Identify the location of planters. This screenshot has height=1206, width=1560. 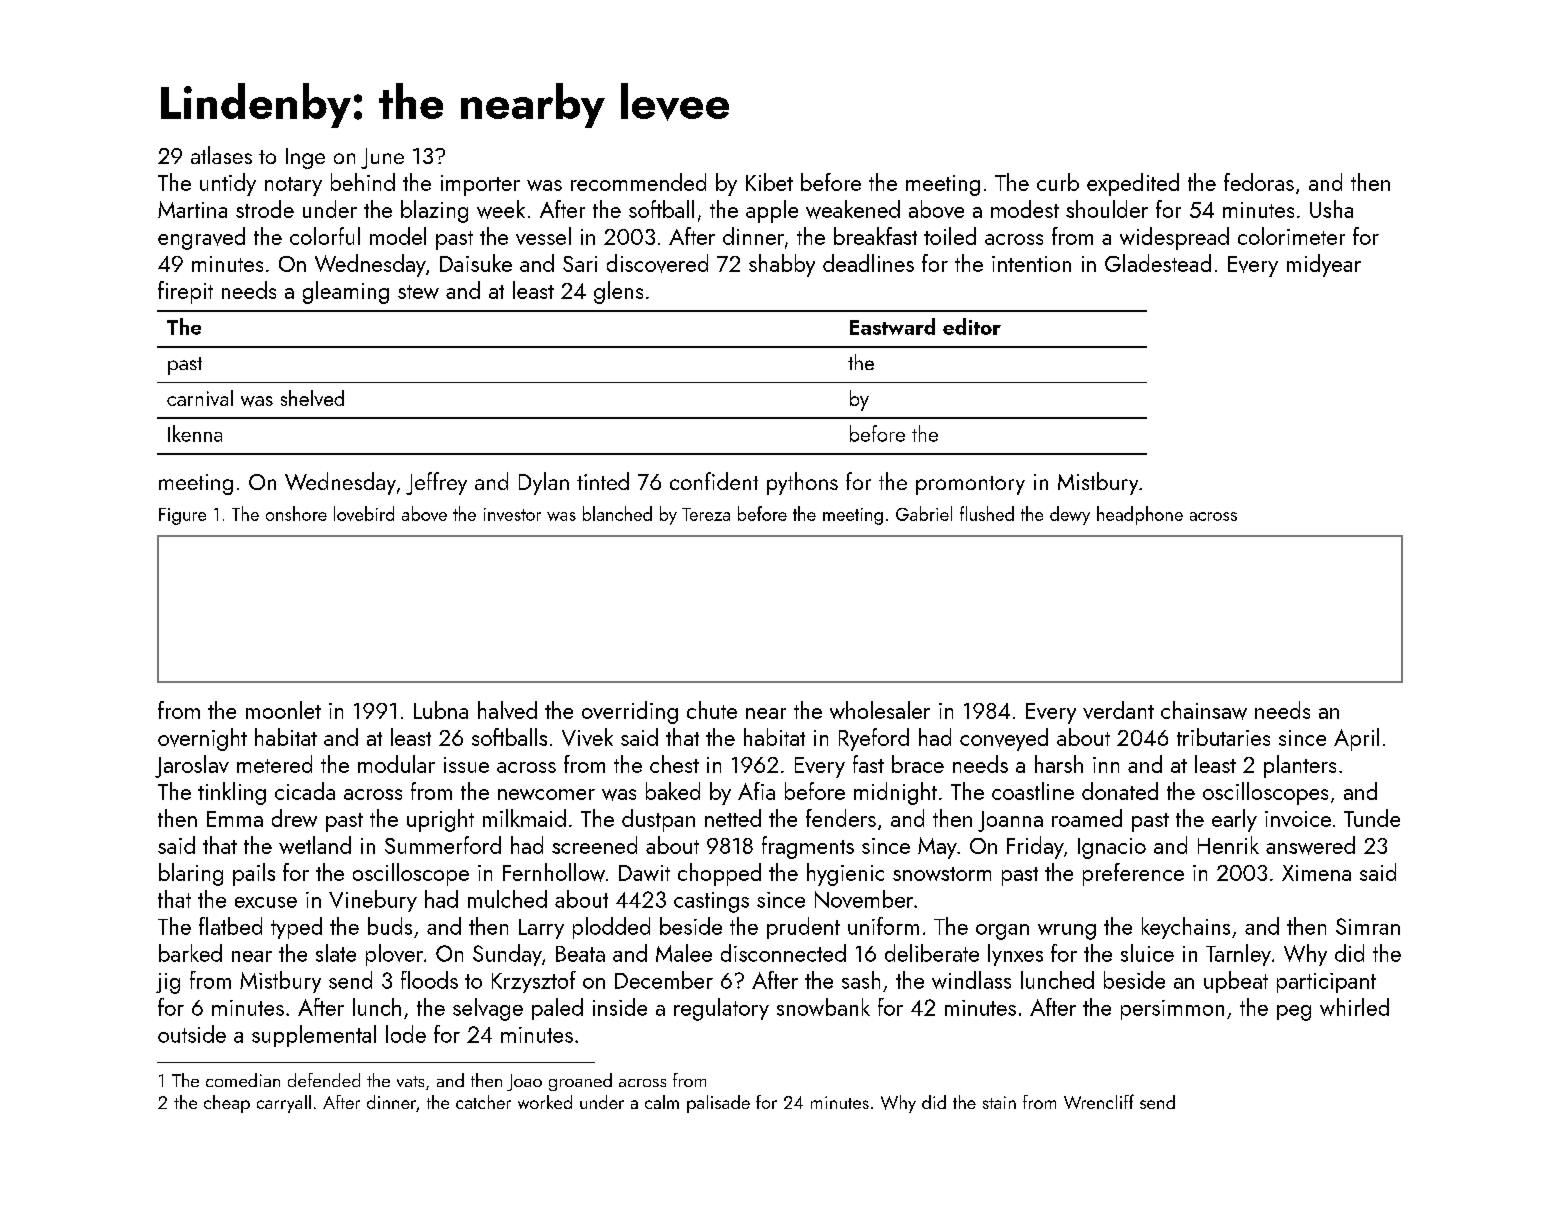
(1300, 766).
